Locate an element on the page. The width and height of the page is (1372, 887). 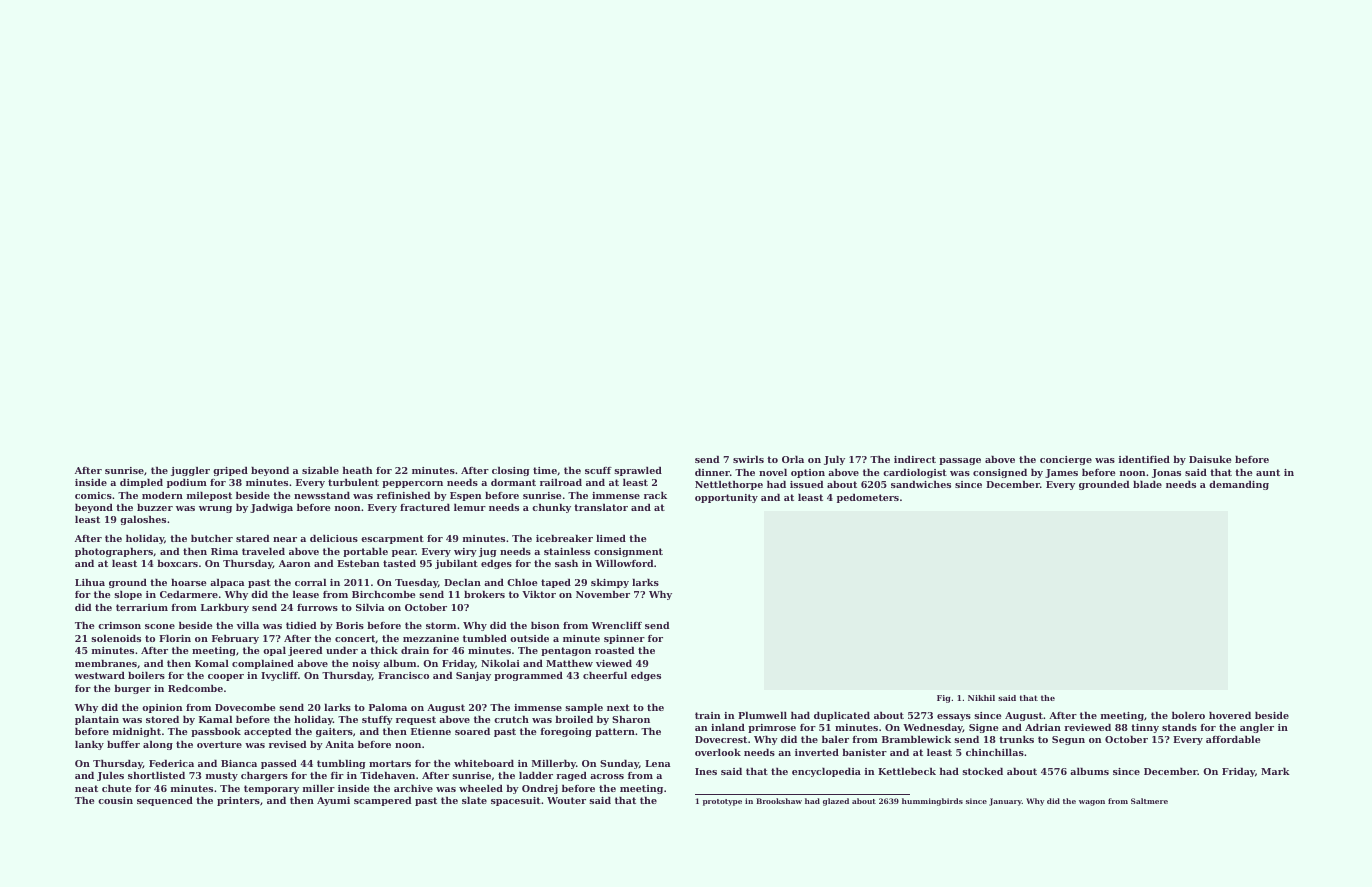
membranes is located at coordinates (106, 663).
